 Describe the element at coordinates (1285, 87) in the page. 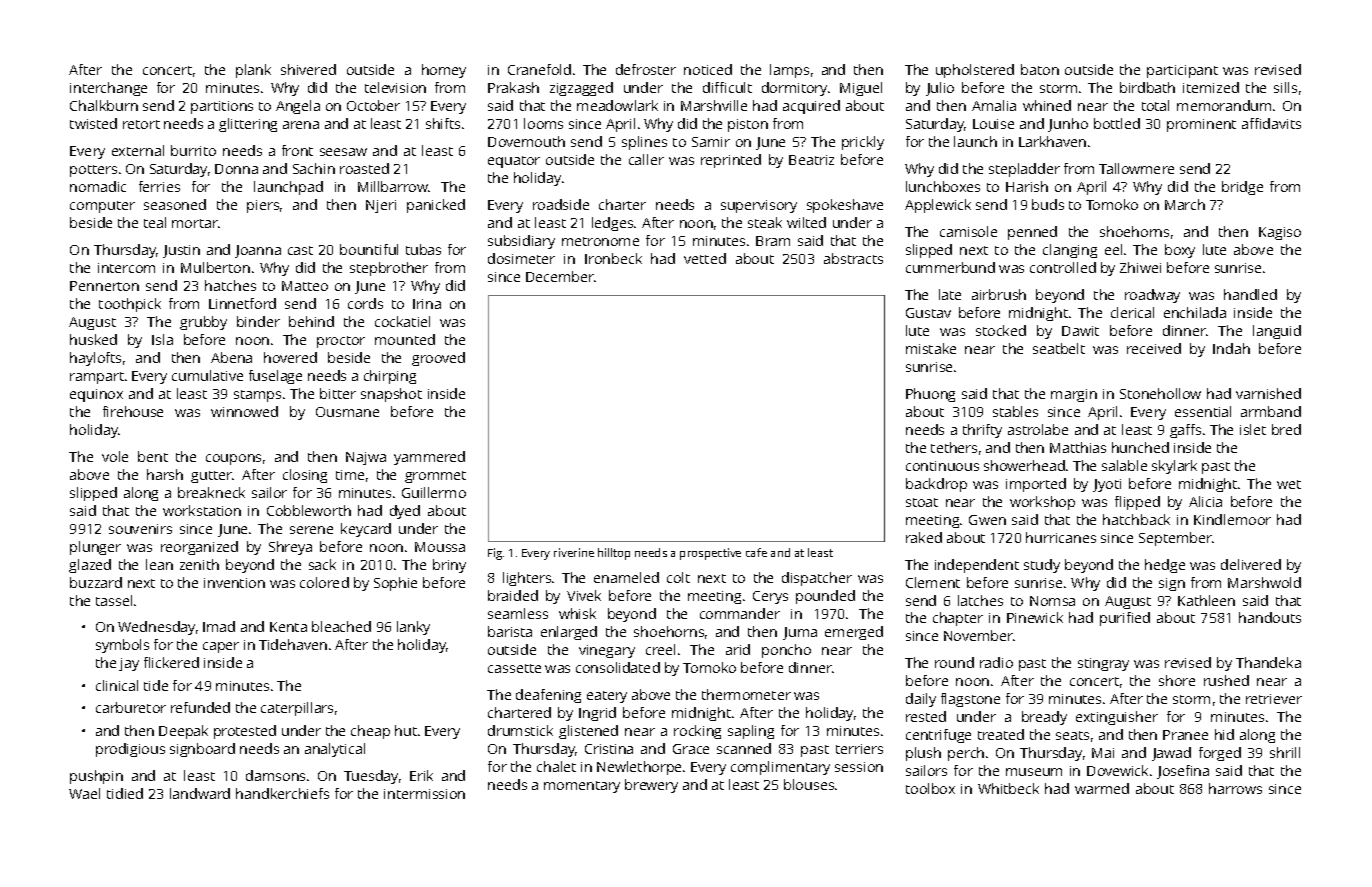

I see `sills` at that location.
